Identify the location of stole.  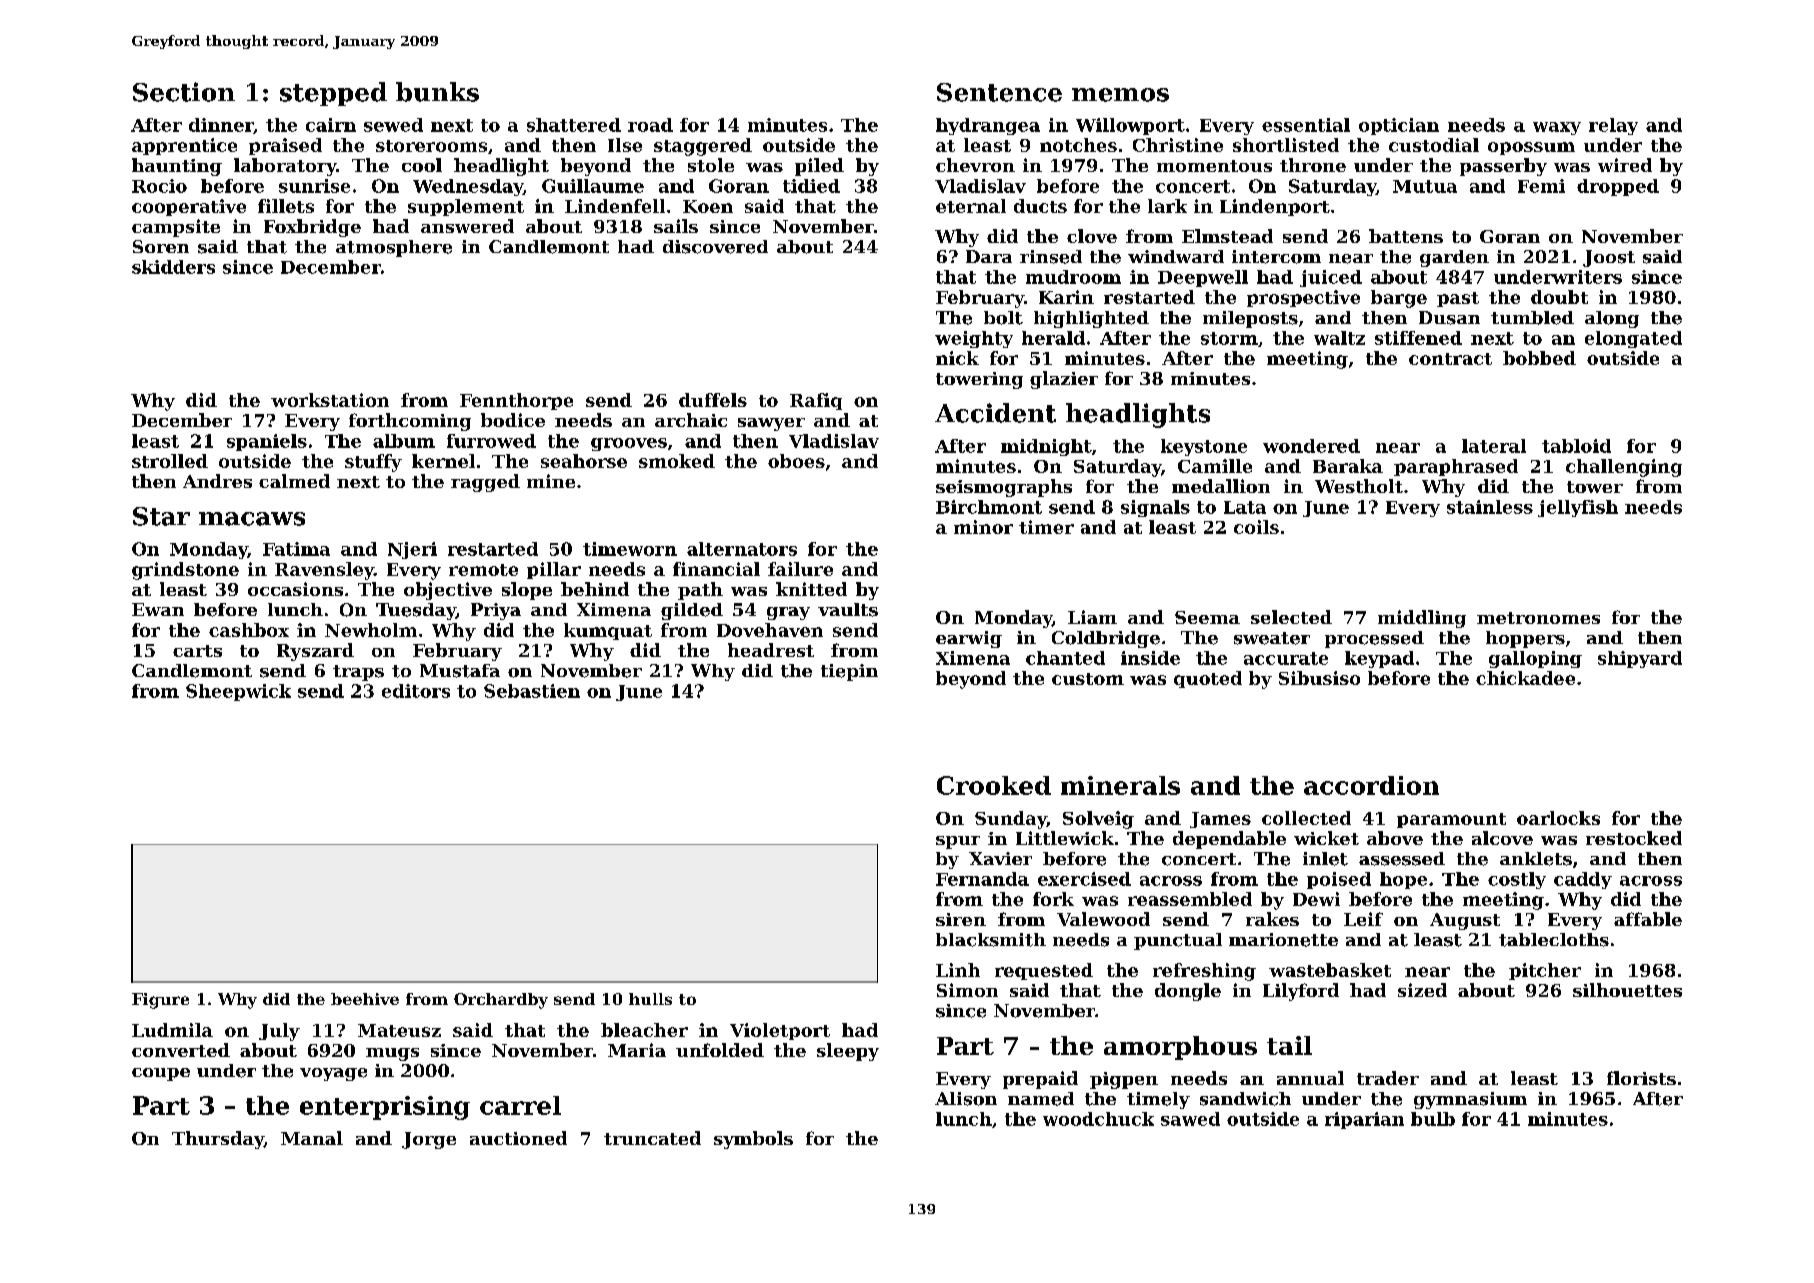
(711, 165).
